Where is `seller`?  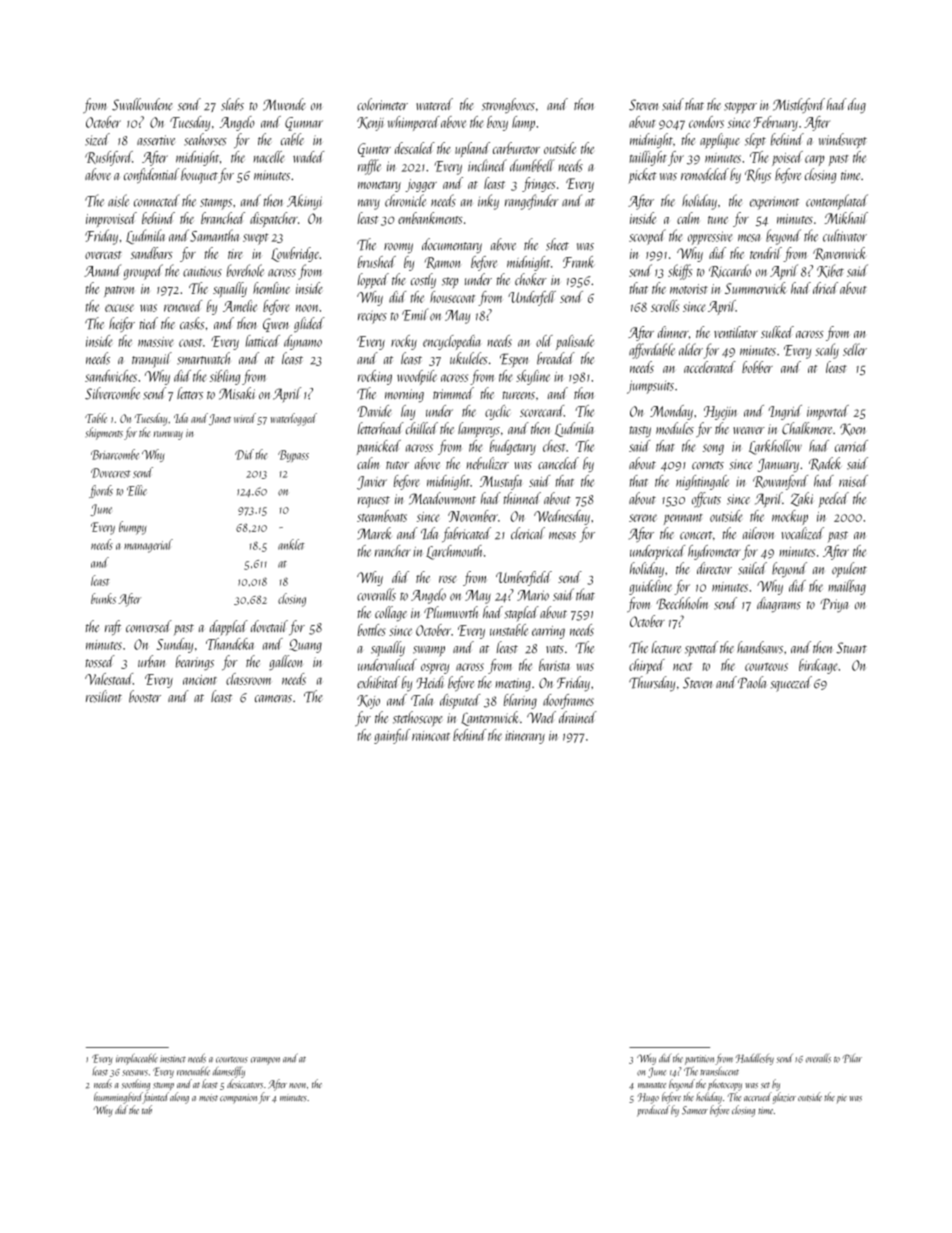 seller is located at coordinates (855, 349).
